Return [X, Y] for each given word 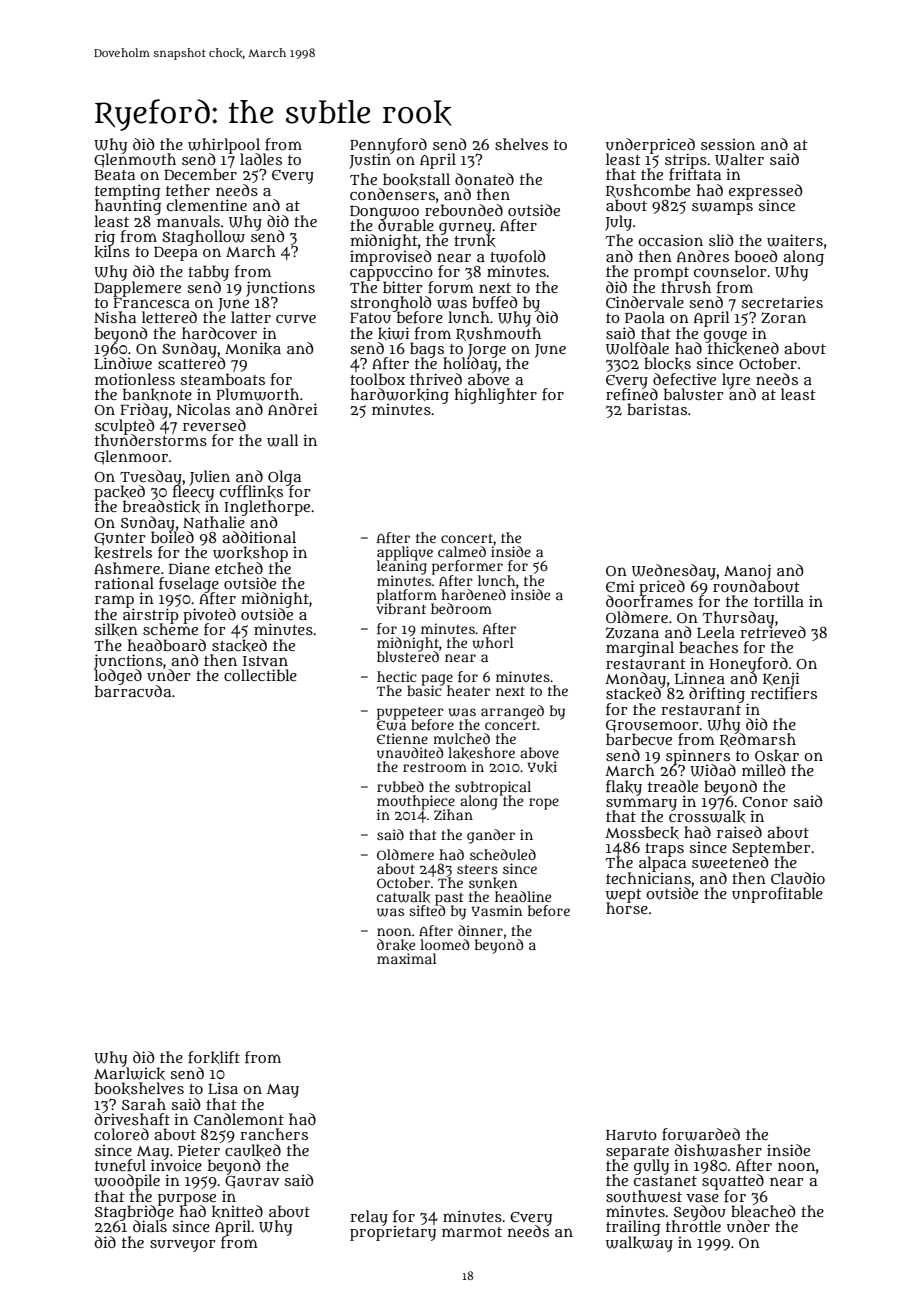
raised [739, 832]
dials [150, 1226]
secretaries [782, 302]
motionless [135, 379]
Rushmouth [498, 334]
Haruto [631, 1135]
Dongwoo [384, 212]
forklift [214, 1057]
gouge [725, 336]
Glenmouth [135, 161]
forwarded [701, 1134]
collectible [260, 675]
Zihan [453, 814]
